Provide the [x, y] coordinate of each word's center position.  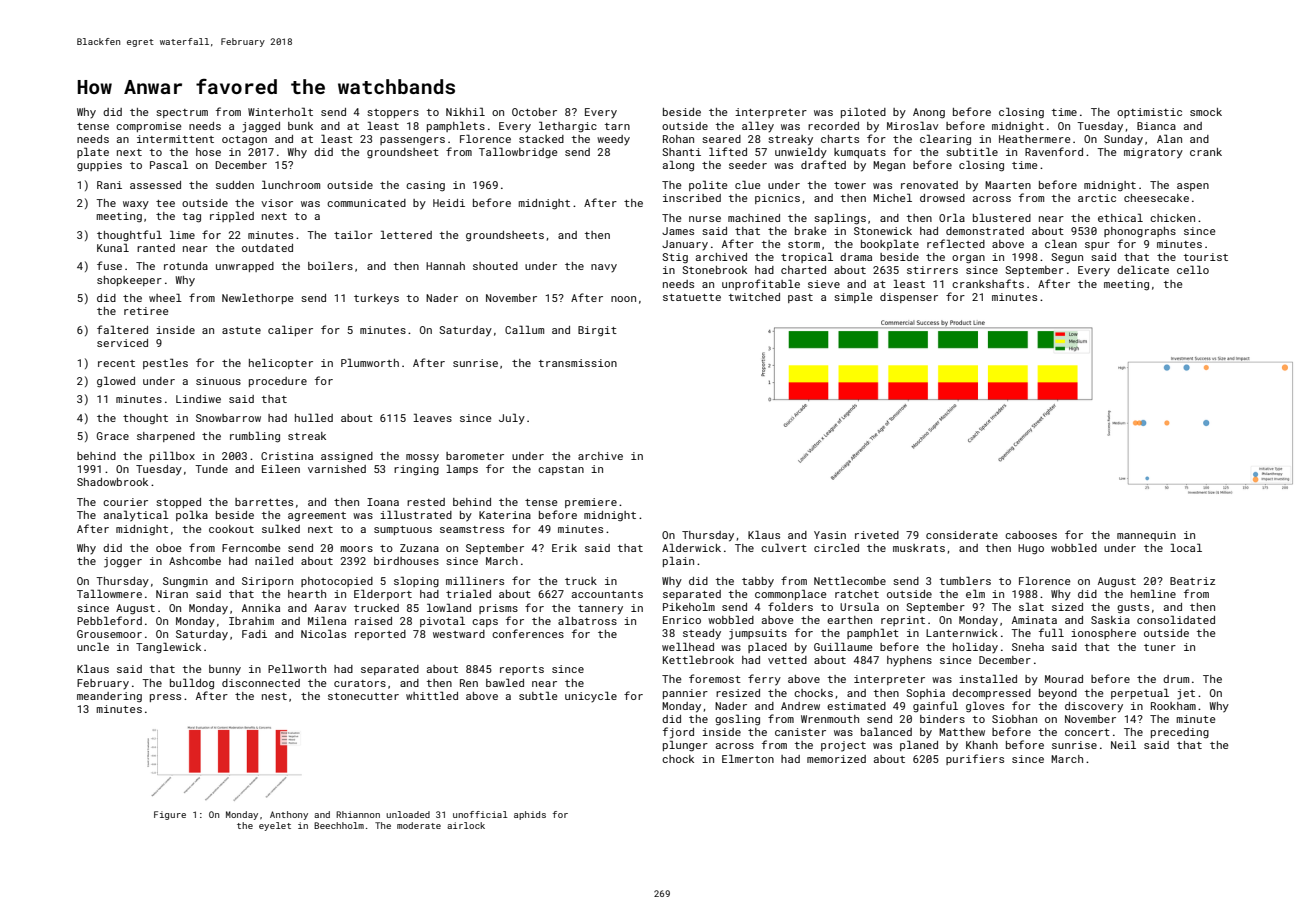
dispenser [909, 298]
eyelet [275, 826]
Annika [261, 608]
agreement [317, 517]
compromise [149, 127]
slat [1031, 606]
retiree [146, 311]
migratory [1153, 153]
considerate [962, 535]
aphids [530, 815]
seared [721, 139]
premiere [591, 503]
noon [623, 299]
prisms [498, 609]
